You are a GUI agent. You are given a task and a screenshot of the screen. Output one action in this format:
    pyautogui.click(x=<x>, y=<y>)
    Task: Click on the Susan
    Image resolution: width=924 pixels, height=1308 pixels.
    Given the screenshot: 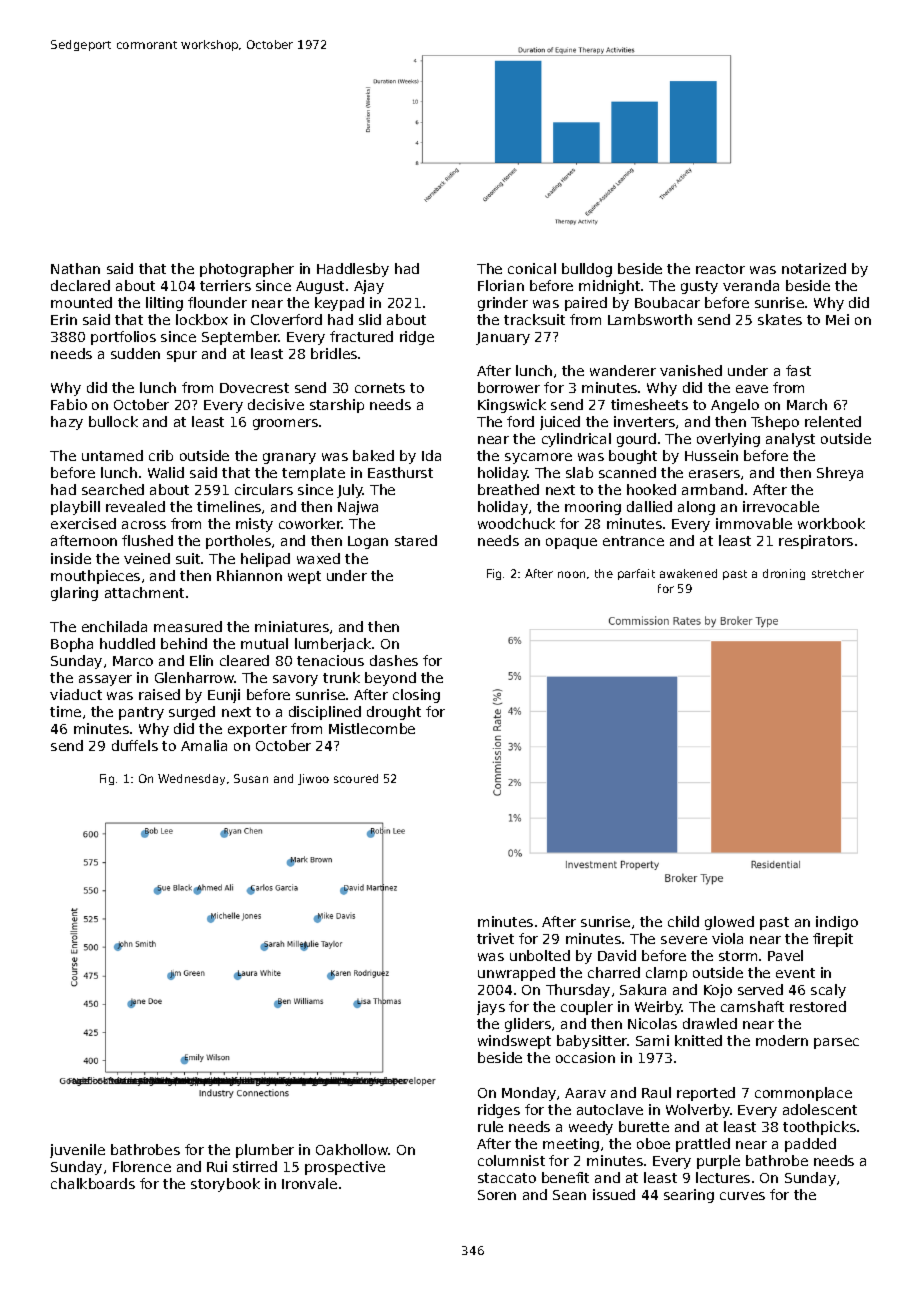 What is the action you would take?
    pyautogui.click(x=251, y=778)
